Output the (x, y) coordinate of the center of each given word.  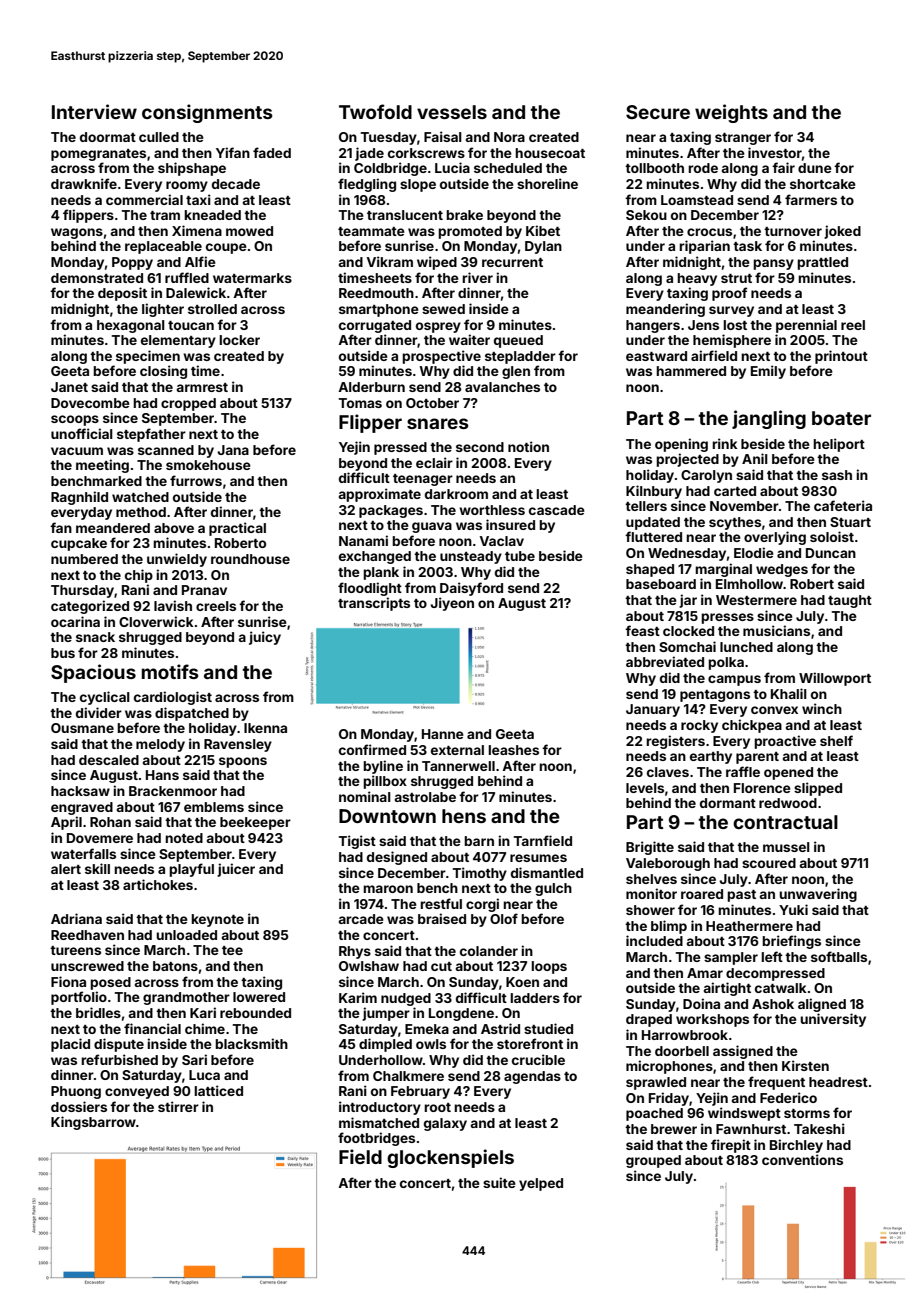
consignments (207, 113)
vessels (452, 112)
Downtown (387, 816)
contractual (785, 822)
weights (731, 113)
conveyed (137, 1092)
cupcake (79, 544)
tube (520, 556)
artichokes (158, 884)
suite (499, 1182)
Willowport (835, 679)
